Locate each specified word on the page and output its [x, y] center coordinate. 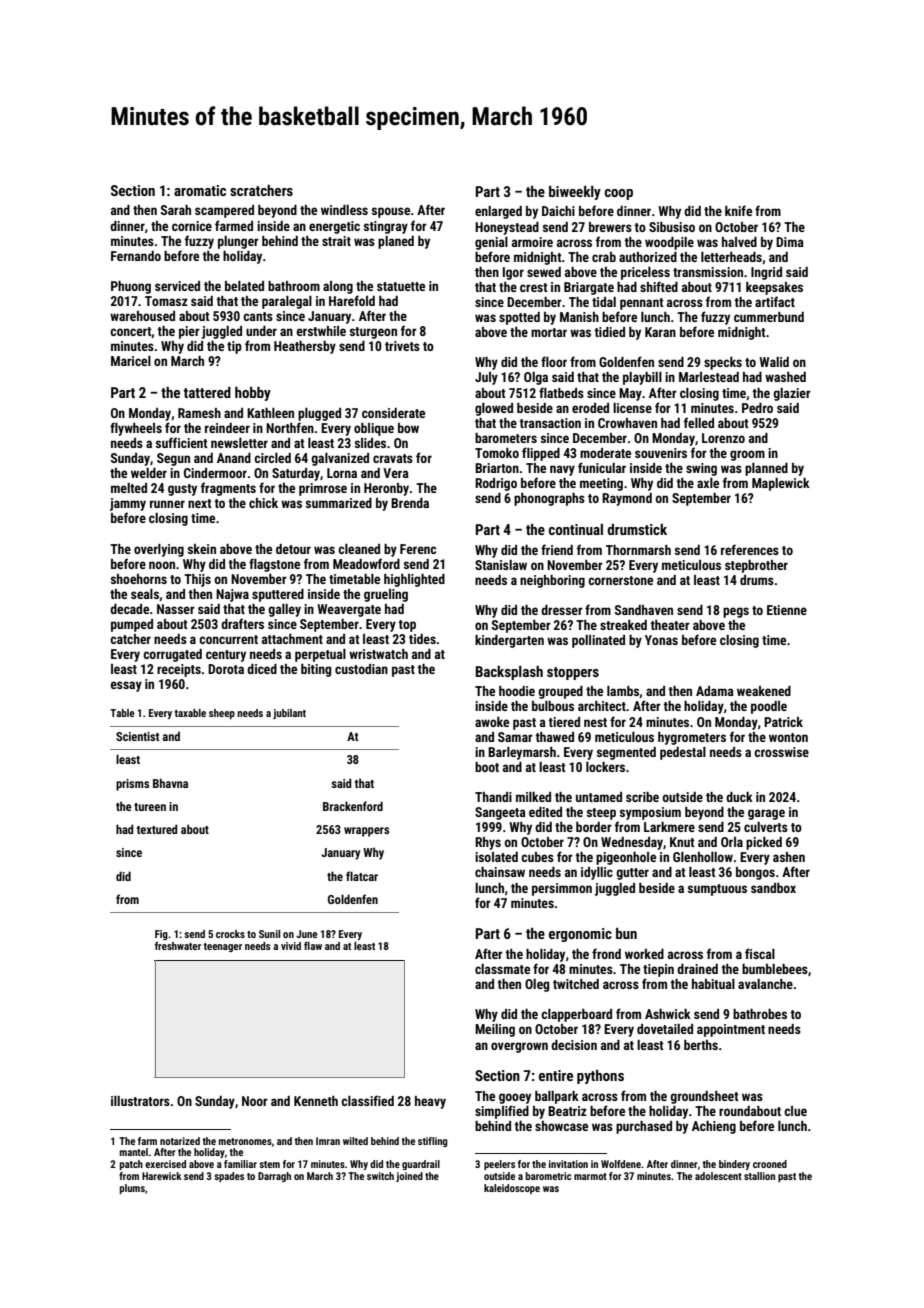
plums [132, 1189]
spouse [391, 212]
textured [157, 829]
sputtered [278, 595]
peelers [499, 1165]
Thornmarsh [638, 550]
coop [619, 194]
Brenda [410, 503]
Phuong [131, 287]
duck [739, 797]
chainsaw [500, 872]
